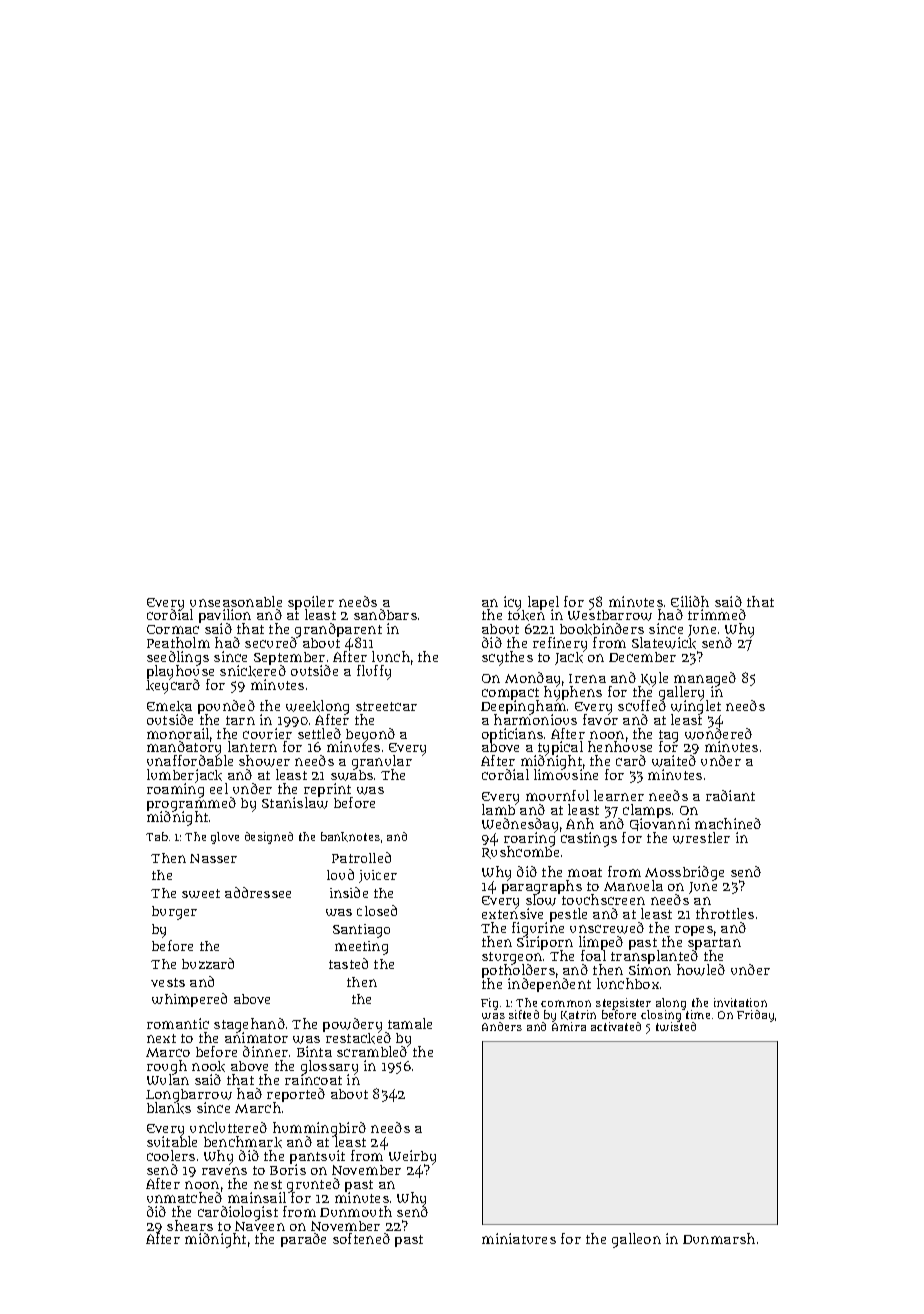  I want to click on galleon, so click(636, 1240).
